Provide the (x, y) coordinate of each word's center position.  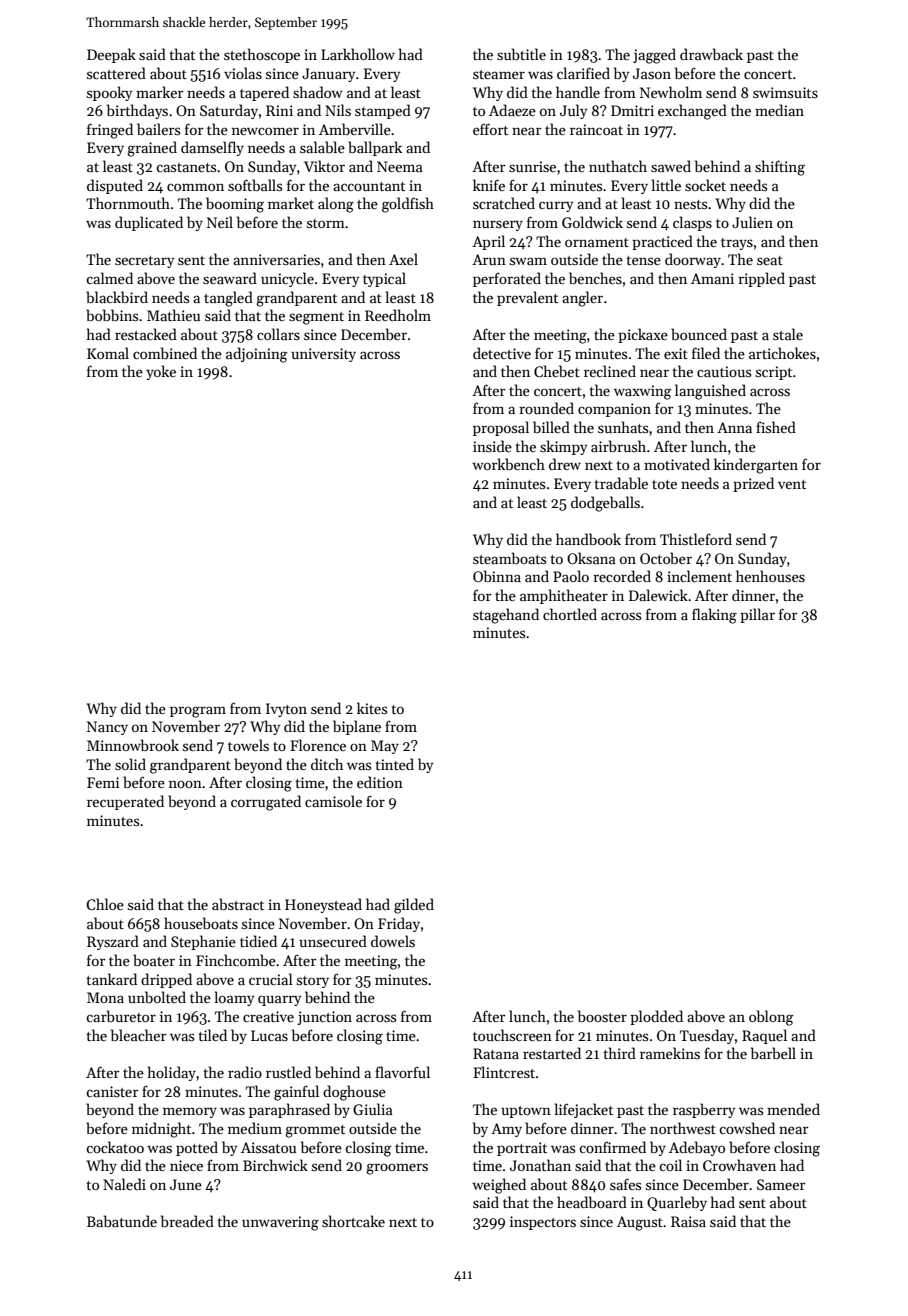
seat (770, 260)
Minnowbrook (133, 745)
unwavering (280, 1223)
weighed (499, 1186)
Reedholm (398, 315)
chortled (570, 614)
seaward (230, 278)
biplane (357, 727)
